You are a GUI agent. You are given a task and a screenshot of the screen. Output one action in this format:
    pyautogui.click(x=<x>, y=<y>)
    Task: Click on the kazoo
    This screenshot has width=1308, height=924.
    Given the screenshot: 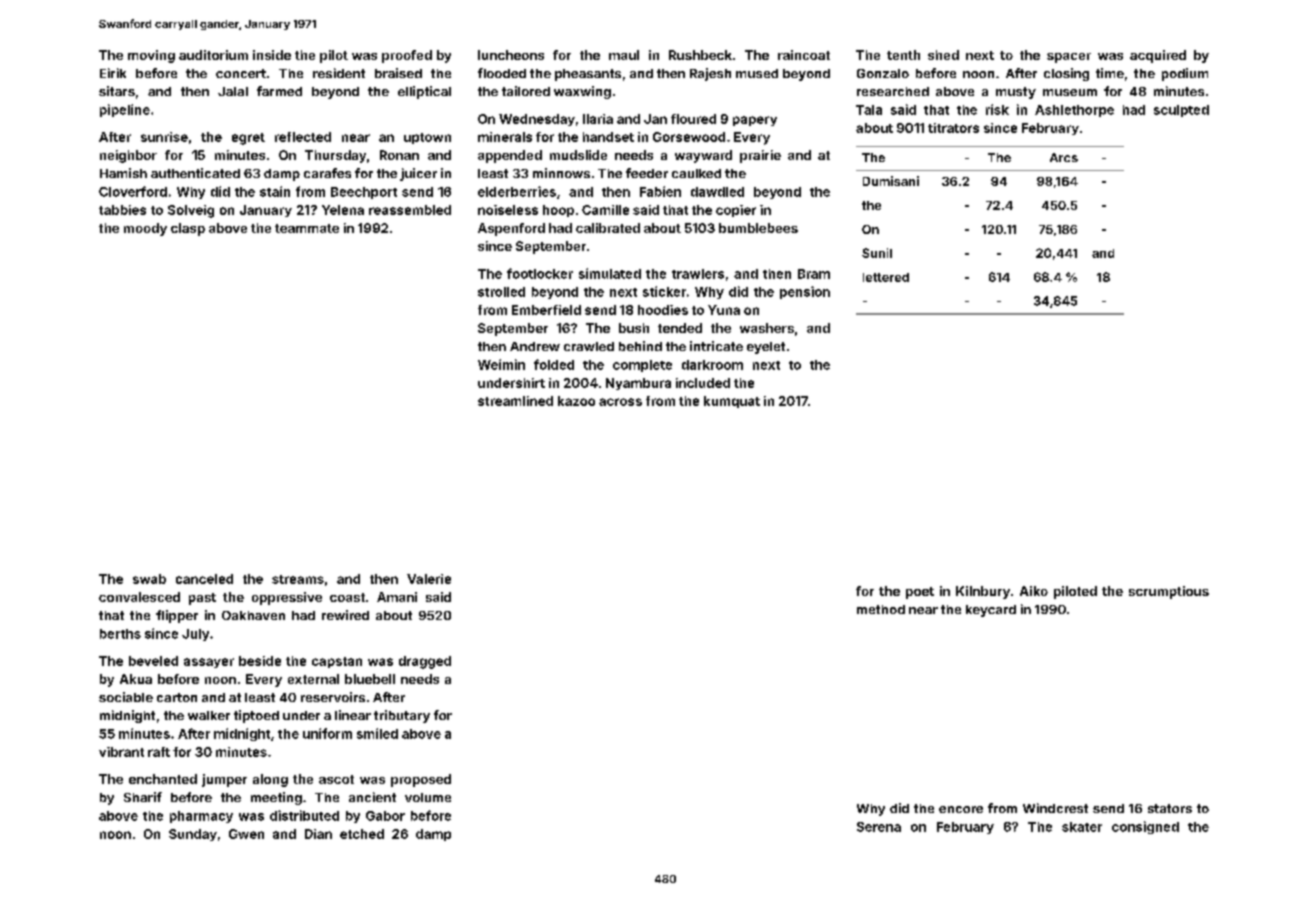 What is the action you would take?
    pyautogui.click(x=576, y=401)
